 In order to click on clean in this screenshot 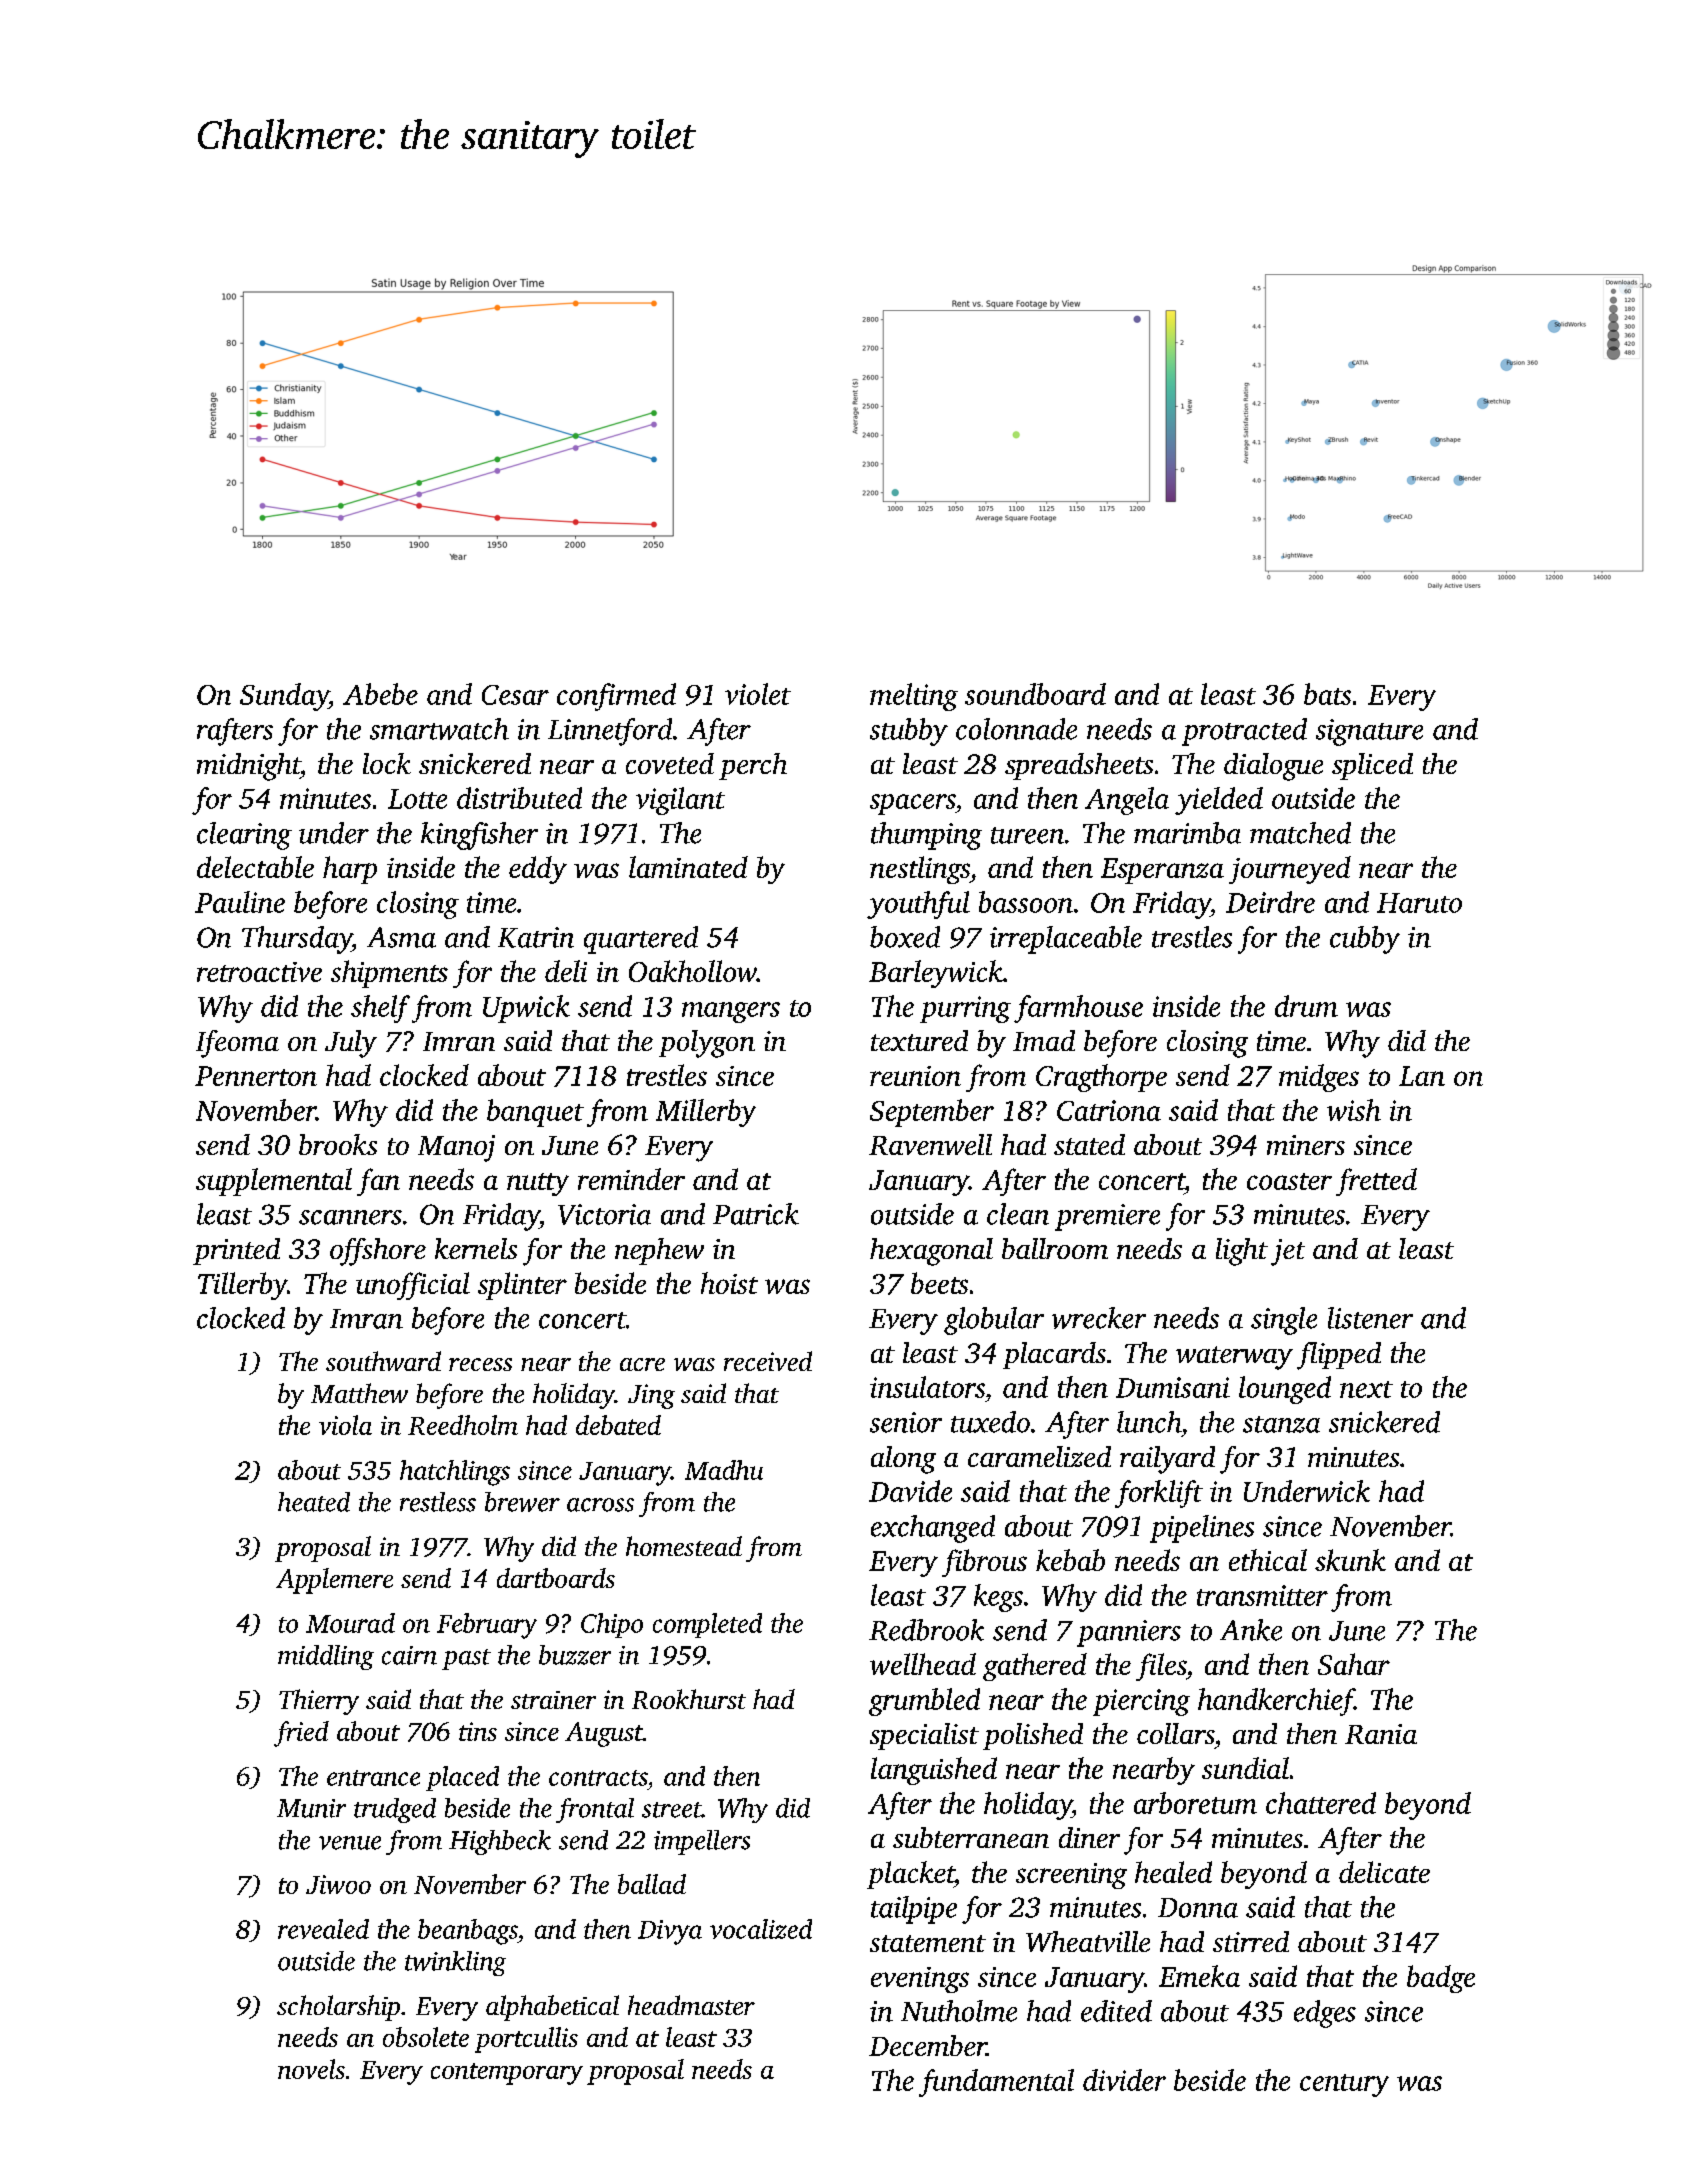, I will do `click(1018, 1214)`.
